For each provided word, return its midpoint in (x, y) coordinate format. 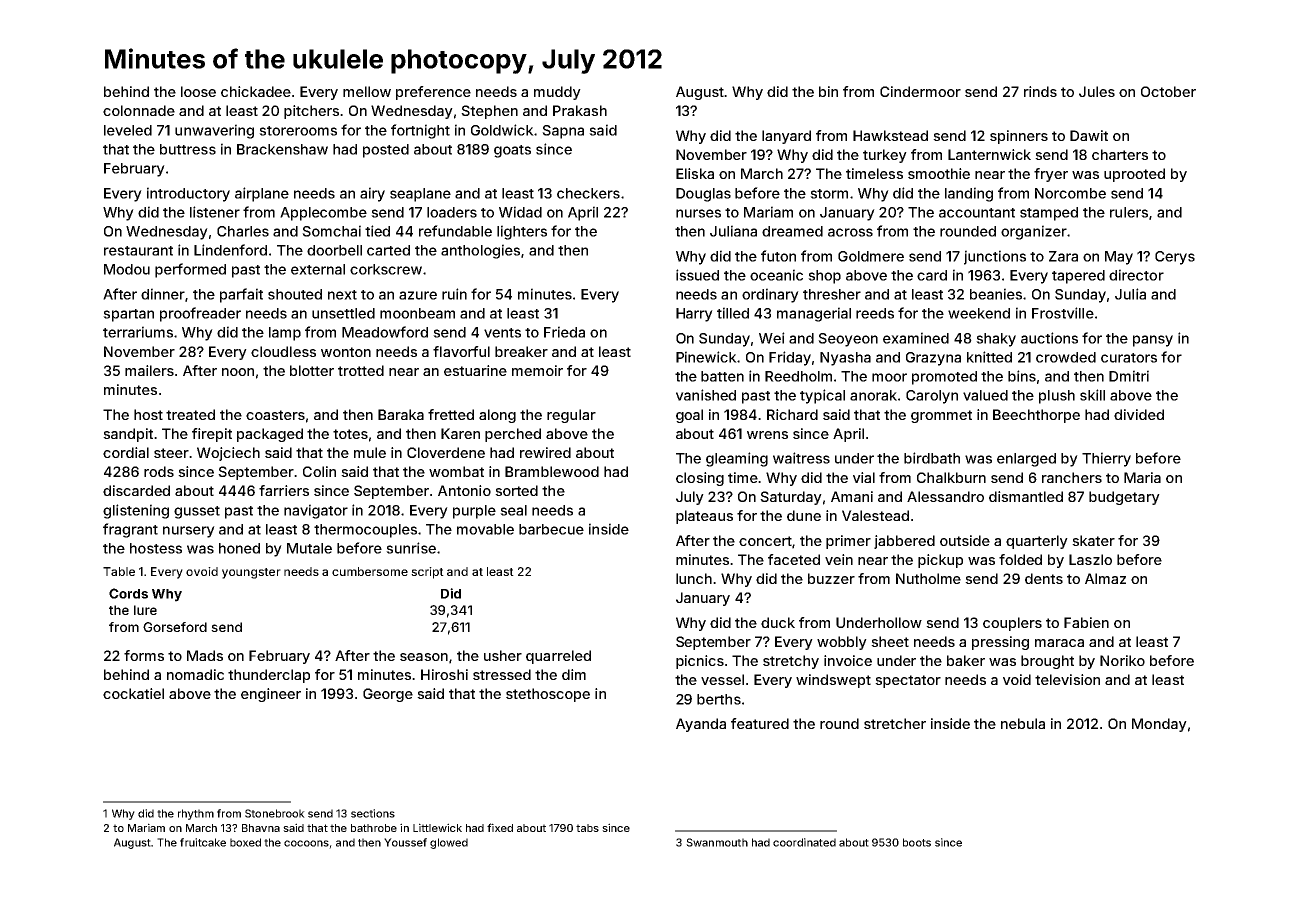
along (497, 416)
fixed (500, 827)
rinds (1040, 91)
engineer (271, 695)
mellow (367, 91)
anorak (873, 395)
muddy (557, 93)
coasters (275, 415)
